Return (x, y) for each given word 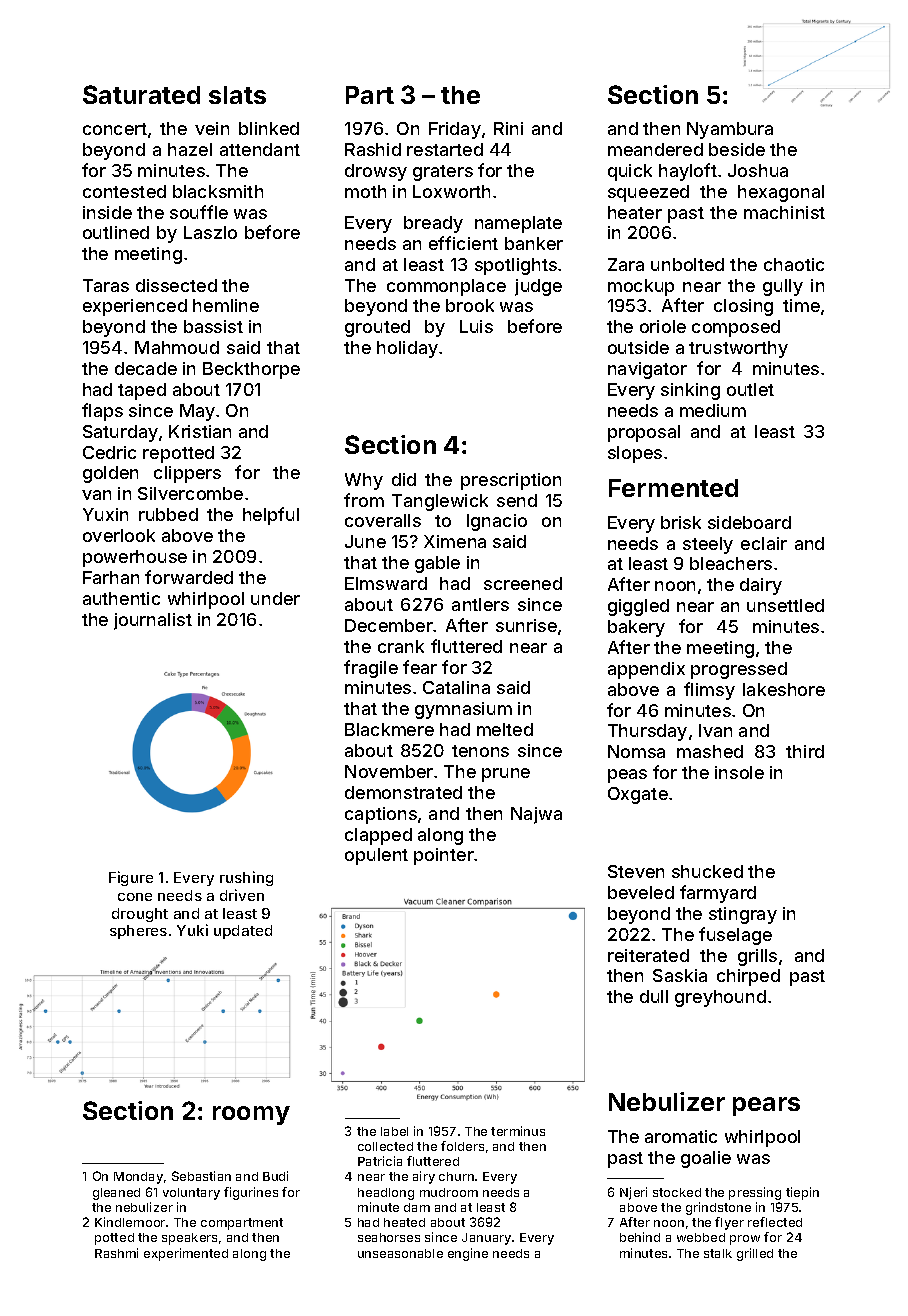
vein (212, 128)
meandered (655, 149)
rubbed (168, 514)
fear (420, 667)
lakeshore (784, 689)
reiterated (648, 955)
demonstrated (403, 792)
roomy (251, 1115)
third (805, 751)
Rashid (373, 149)
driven (242, 895)
